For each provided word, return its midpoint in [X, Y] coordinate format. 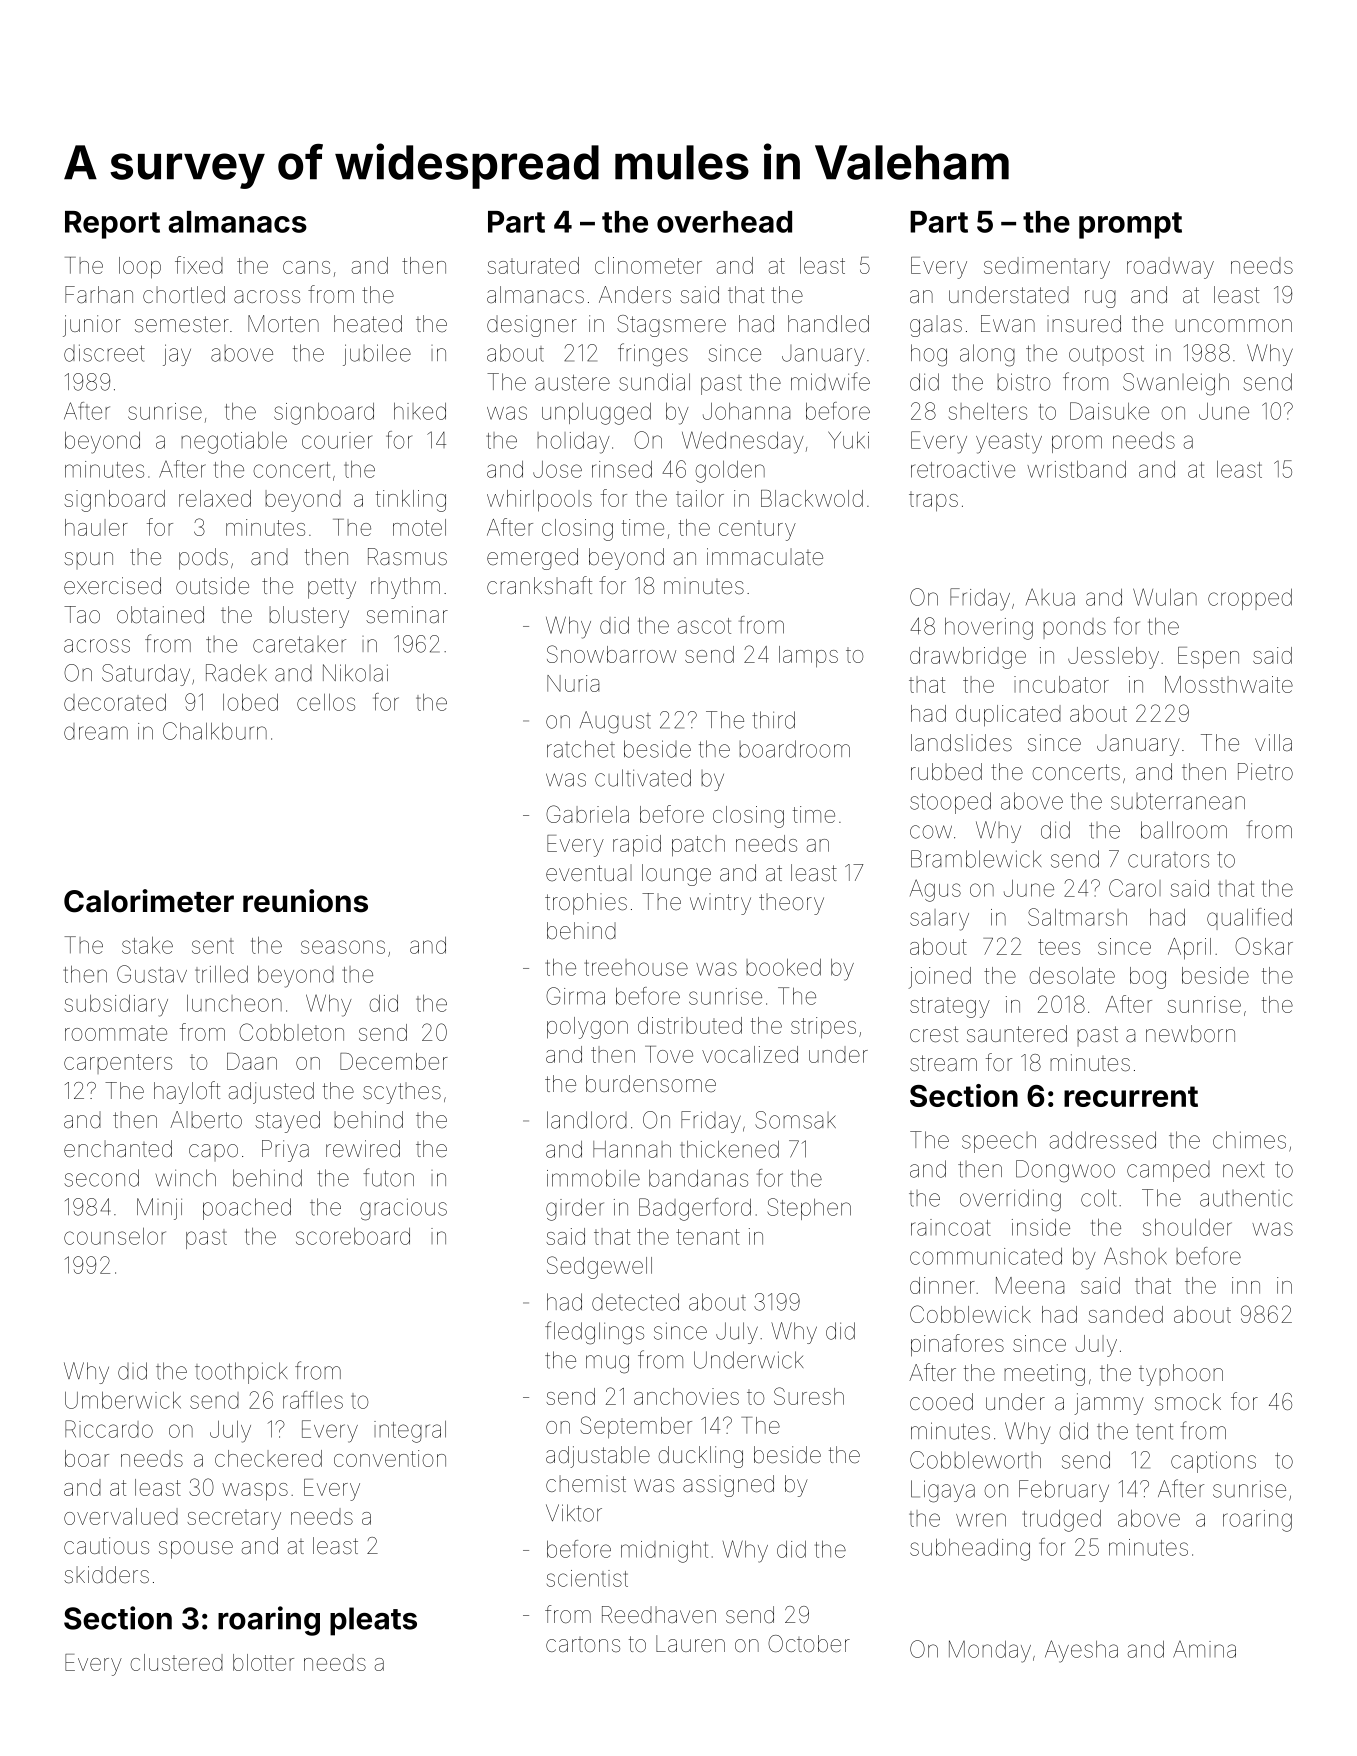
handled [828, 324]
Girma [575, 996]
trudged [1061, 1521]
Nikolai [355, 673]
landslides [961, 743]
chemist [586, 1484]
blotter [263, 1662]
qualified [1249, 919]
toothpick [241, 1373]
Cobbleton [291, 1032]
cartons [583, 1644]
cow [931, 832]
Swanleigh [1176, 384]
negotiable [234, 443]
